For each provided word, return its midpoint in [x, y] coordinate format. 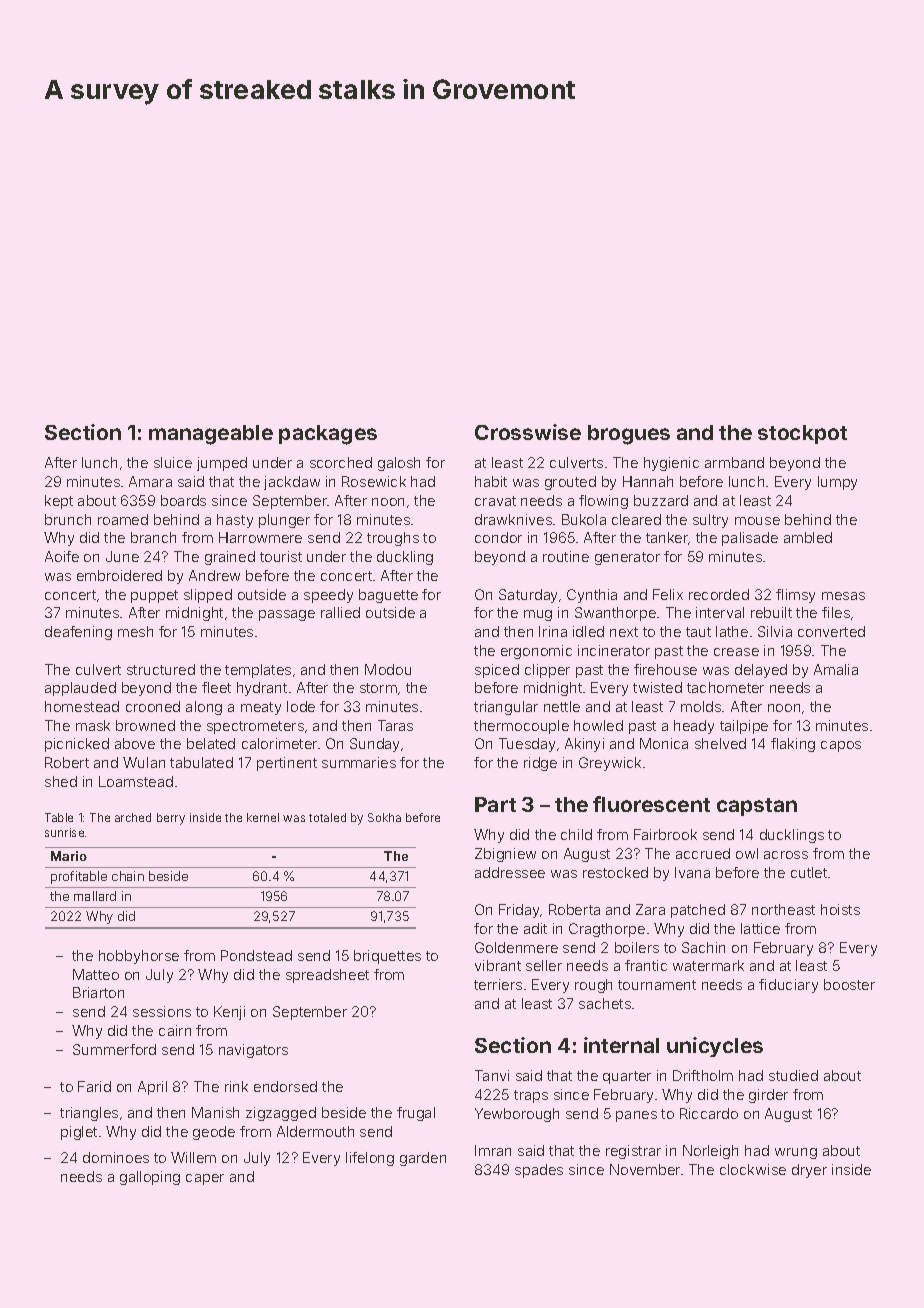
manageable [211, 435]
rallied [340, 612]
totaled [327, 817]
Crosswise [528, 432]
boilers [637, 947]
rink [236, 1086]
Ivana [692, 872]
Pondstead [256, 955]
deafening [78, 633]
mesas [843, 596]
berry [171, 819]
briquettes [387, 957]
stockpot [802, 434]
